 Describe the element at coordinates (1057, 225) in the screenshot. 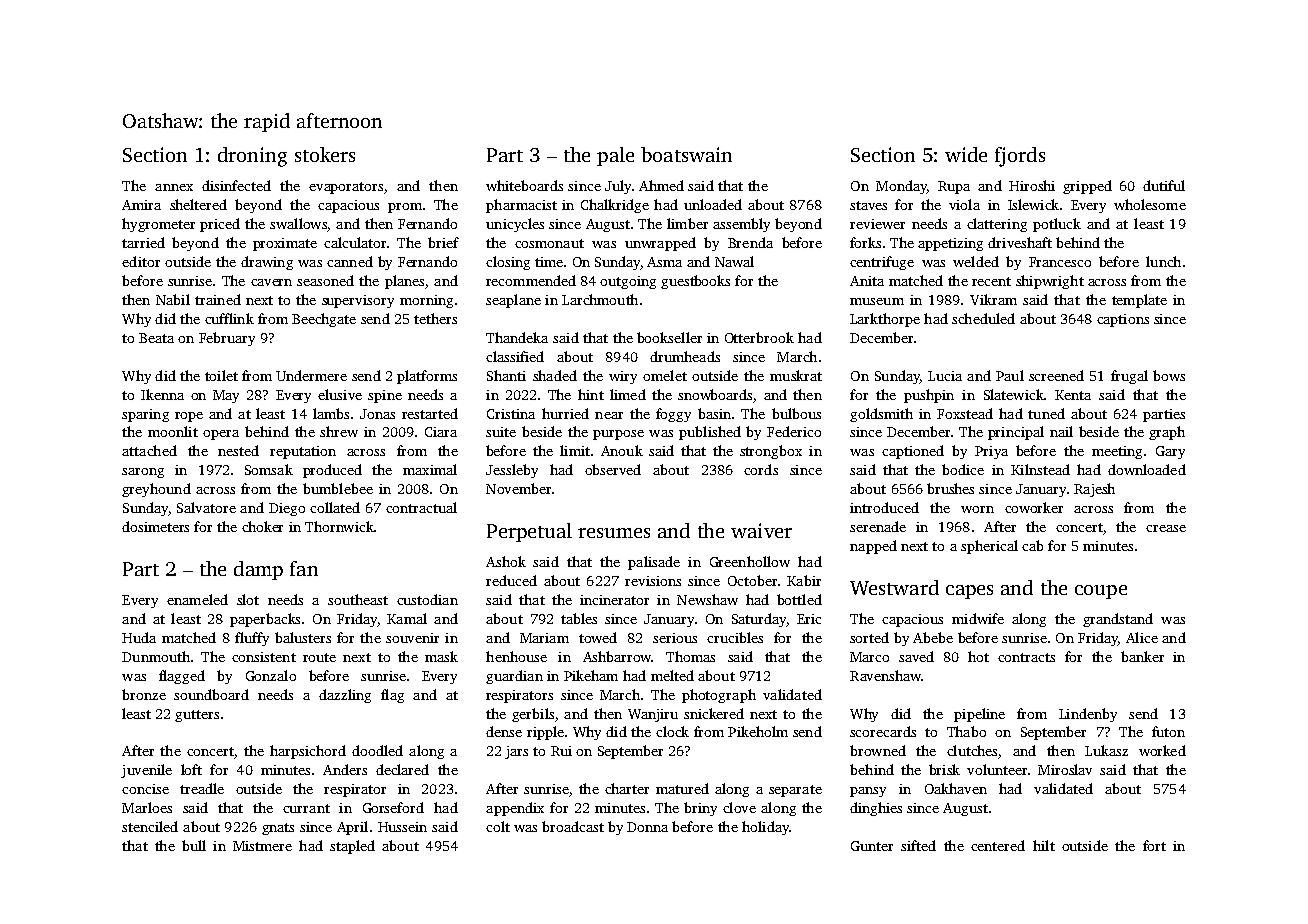

I see `potluck` at that location.
